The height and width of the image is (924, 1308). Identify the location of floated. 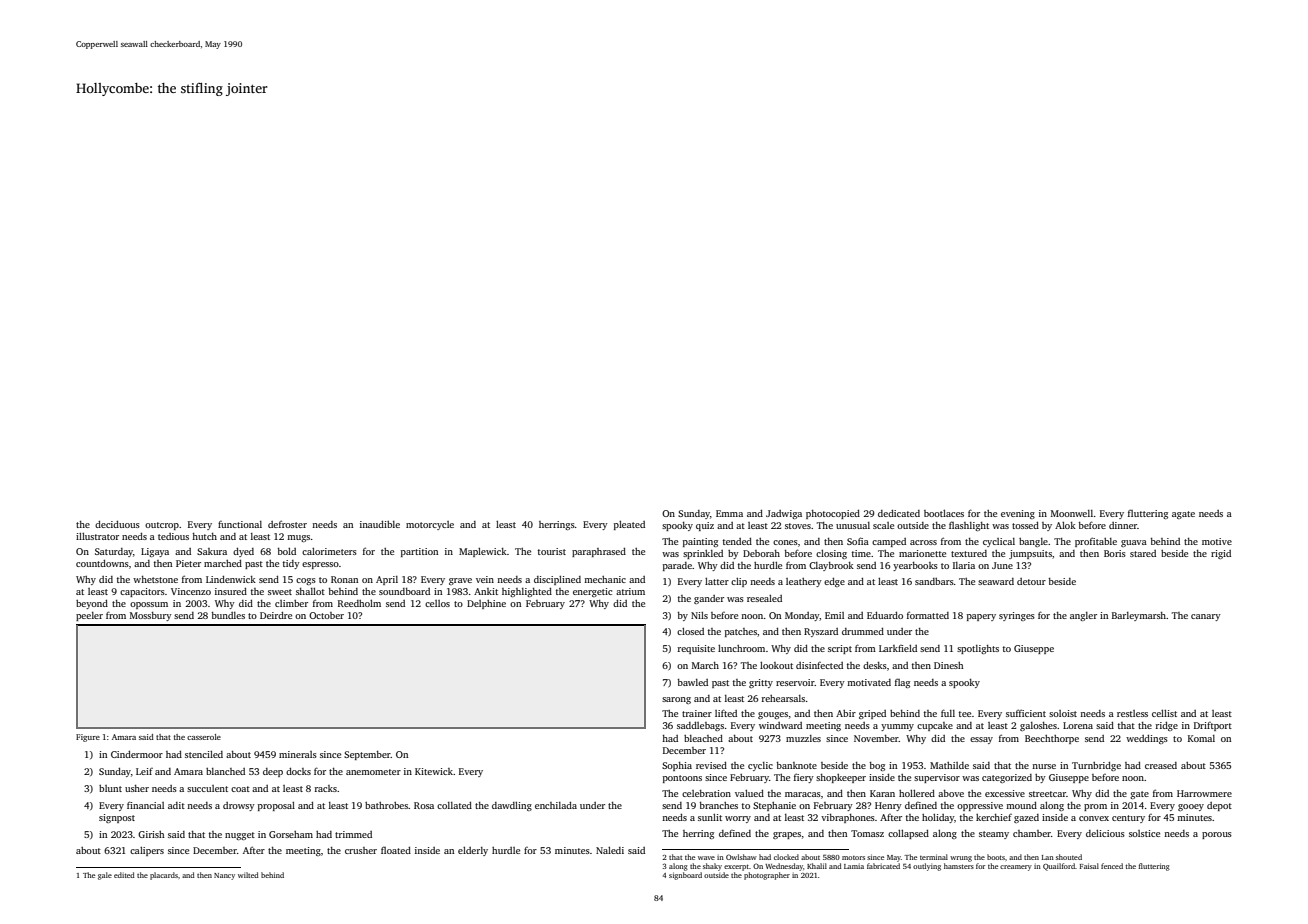
(396, 850).
